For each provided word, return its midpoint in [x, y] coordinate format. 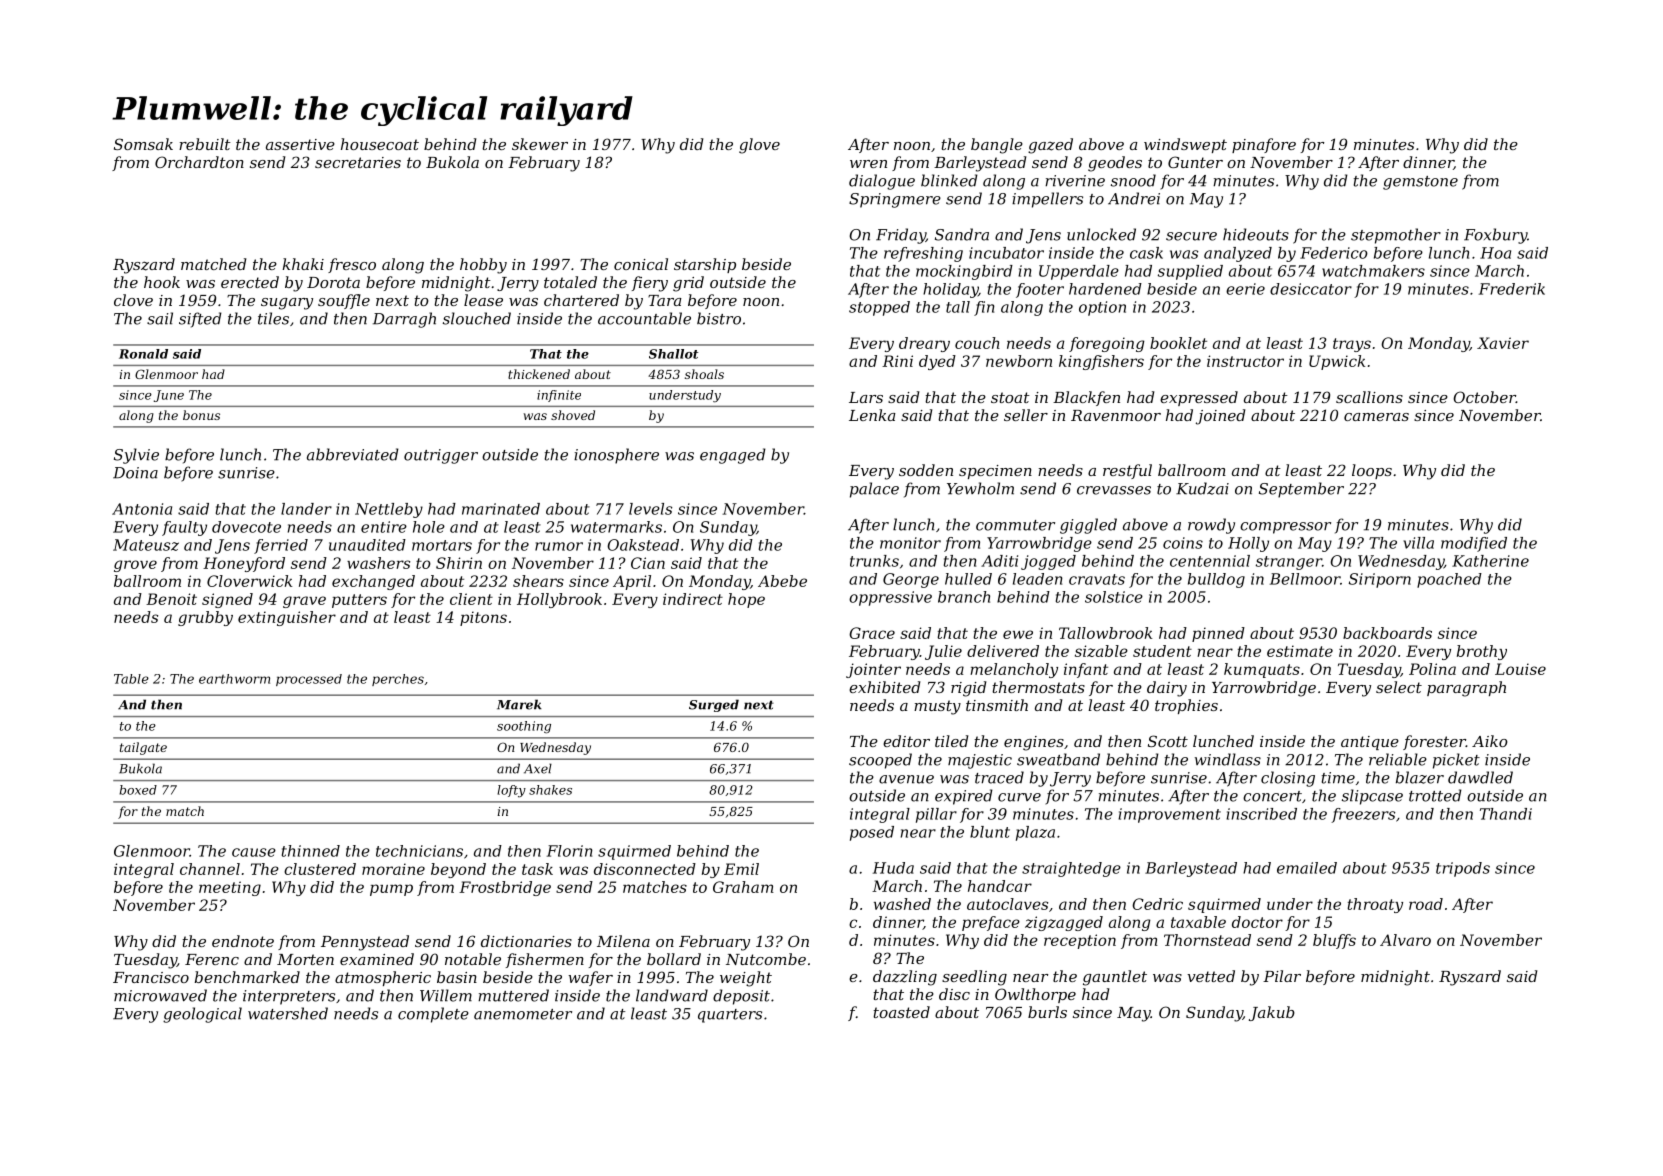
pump [391, 890]
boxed [138, 790]
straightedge [1071, 869]
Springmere [895, 200]
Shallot [674, 354]
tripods [1463, 869]
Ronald [143, 354]
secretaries [358, 162]
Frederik [1512, 289]
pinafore [1264, 145]
